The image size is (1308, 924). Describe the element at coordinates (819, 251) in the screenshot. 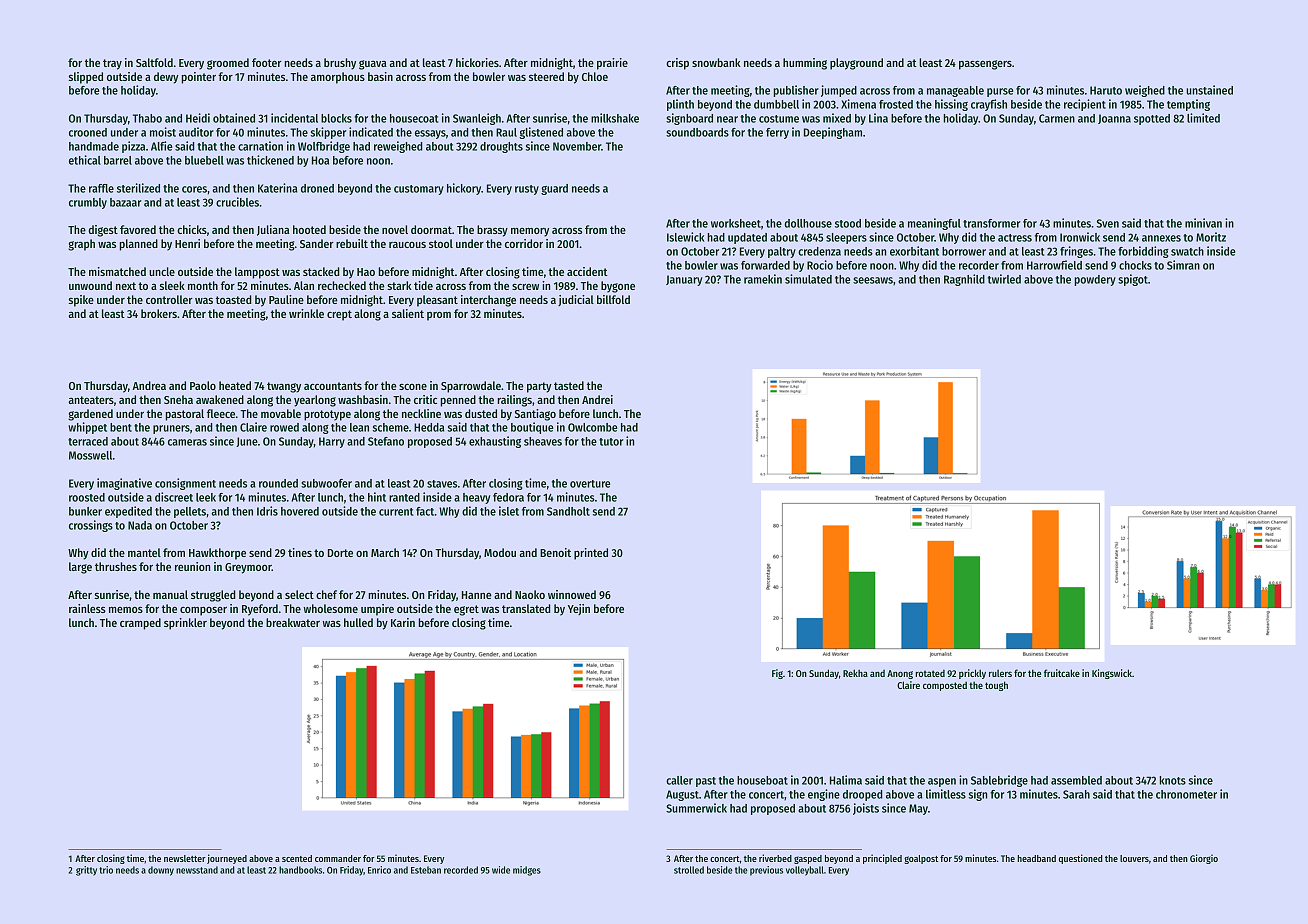

I see `credenza` at that location.
